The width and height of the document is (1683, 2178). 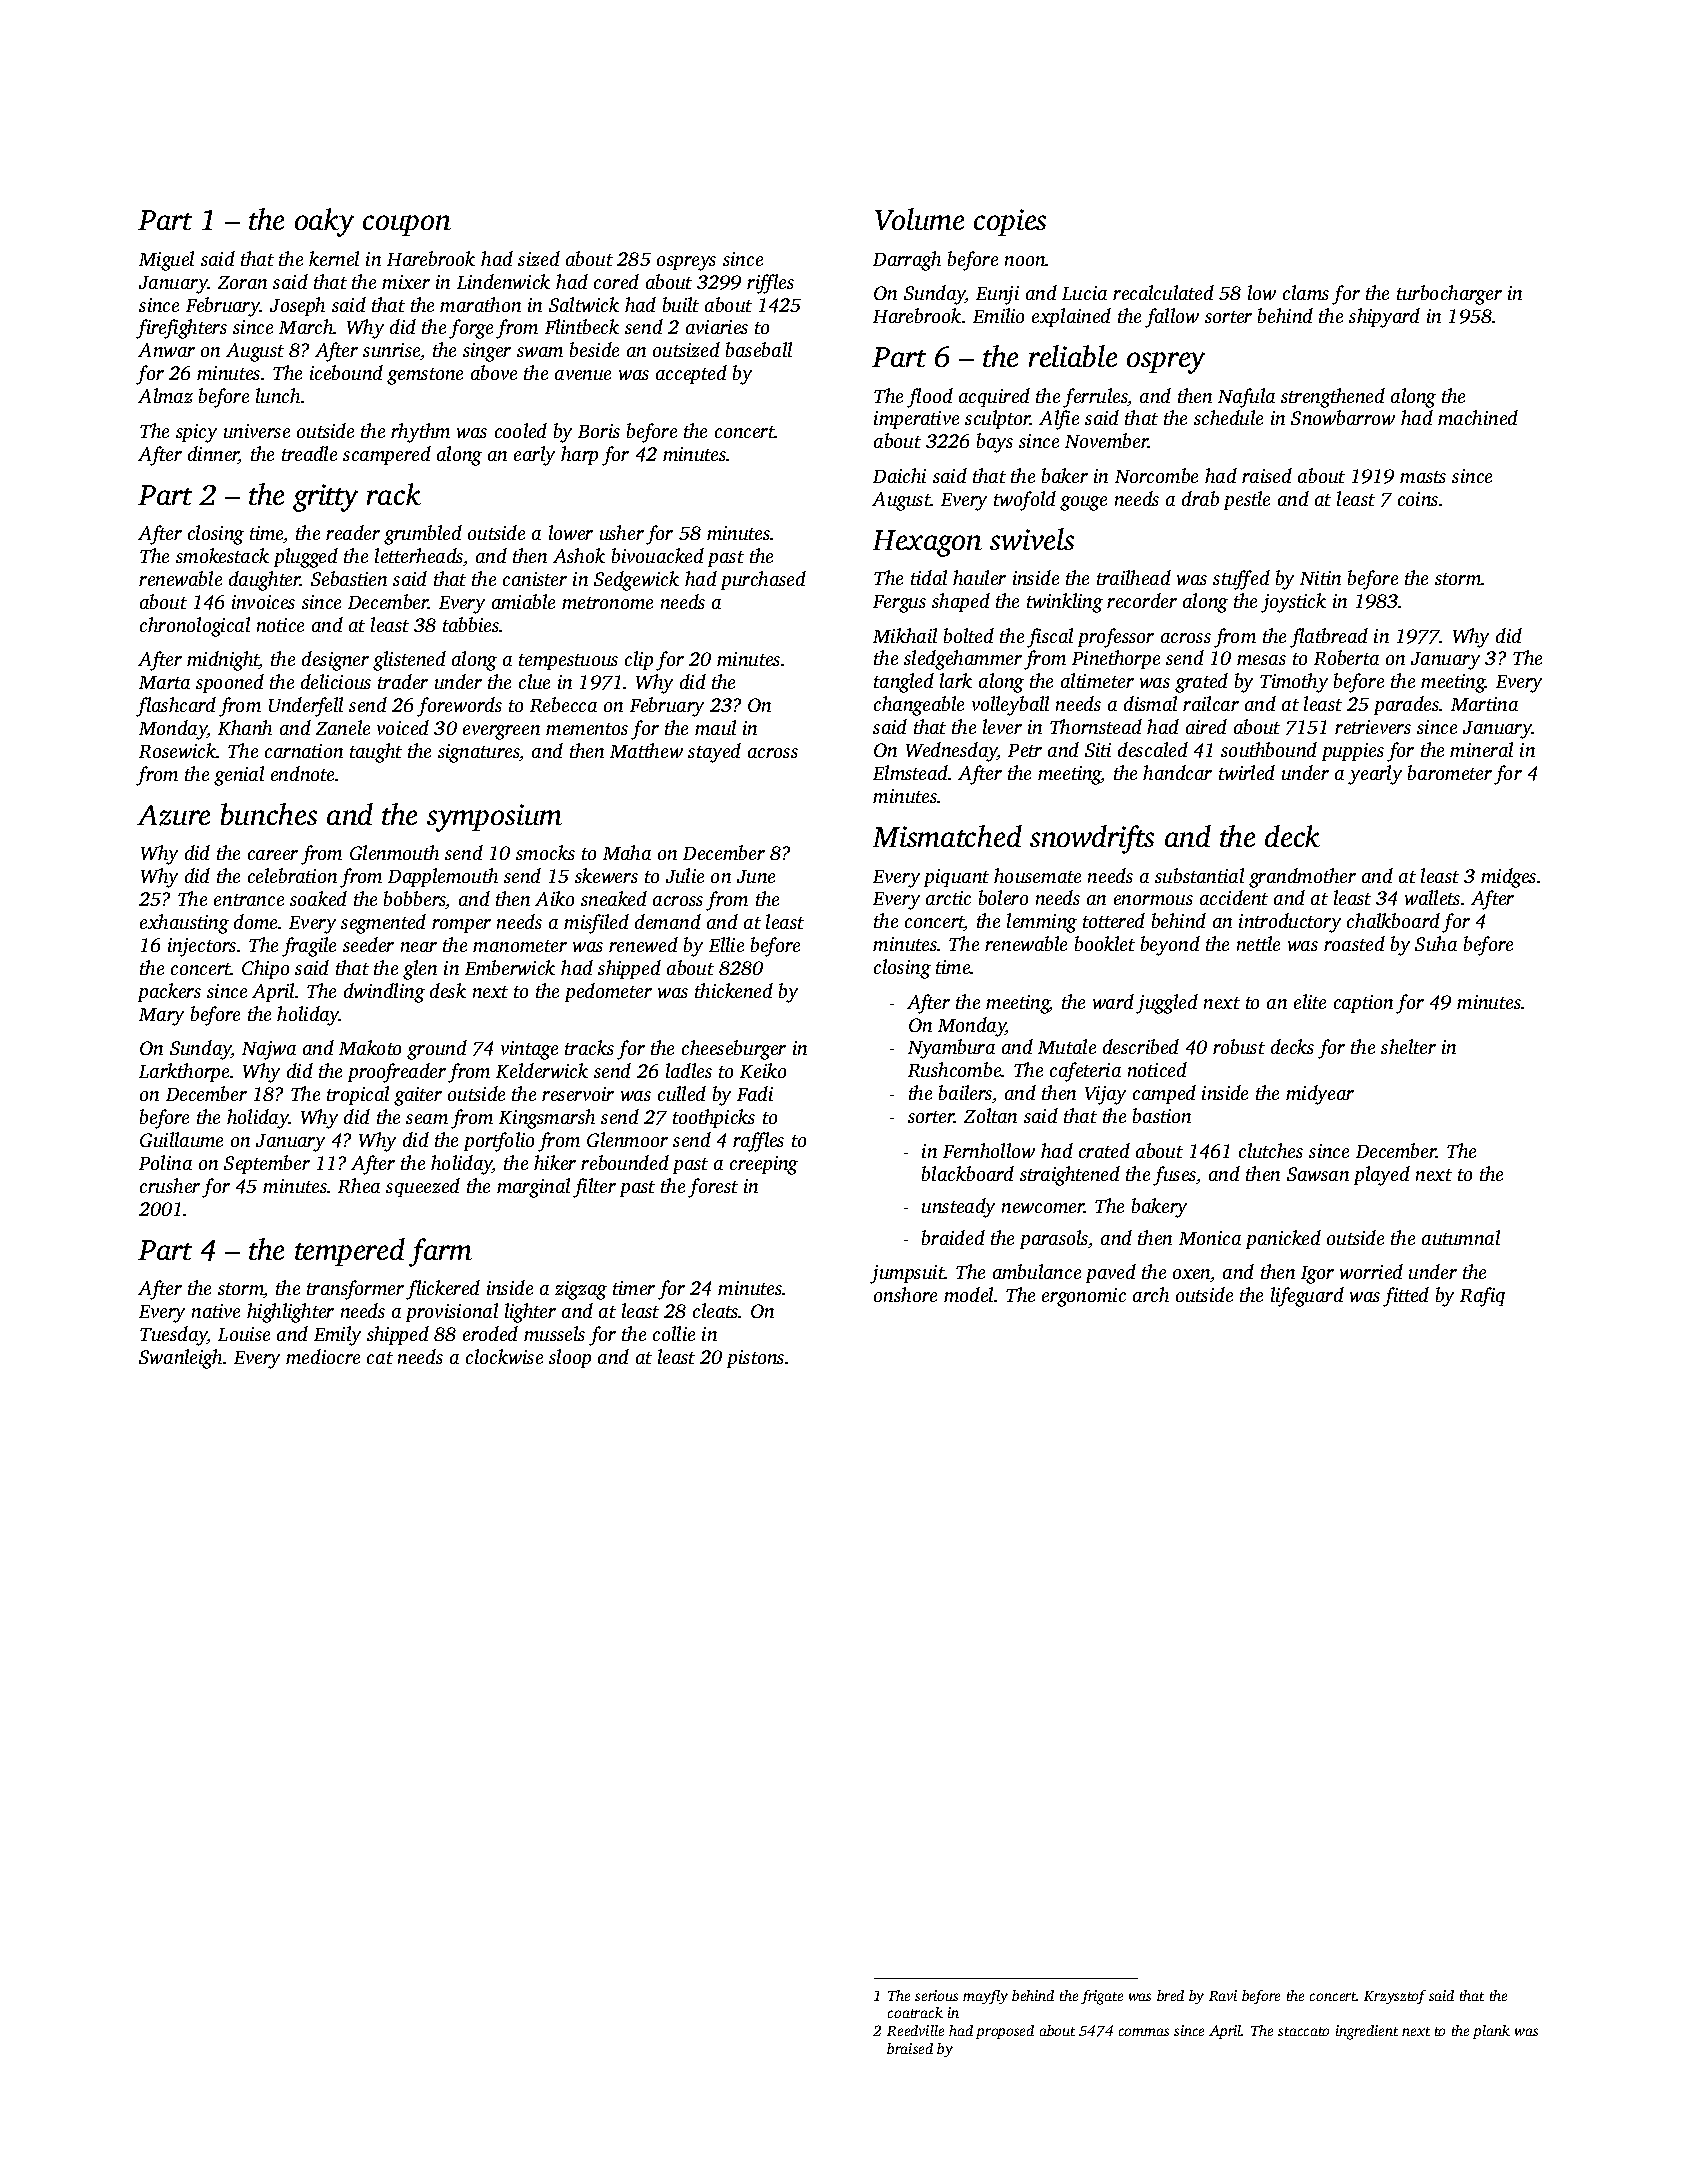 I want to click on coupon, so click(x=407, y=225).
